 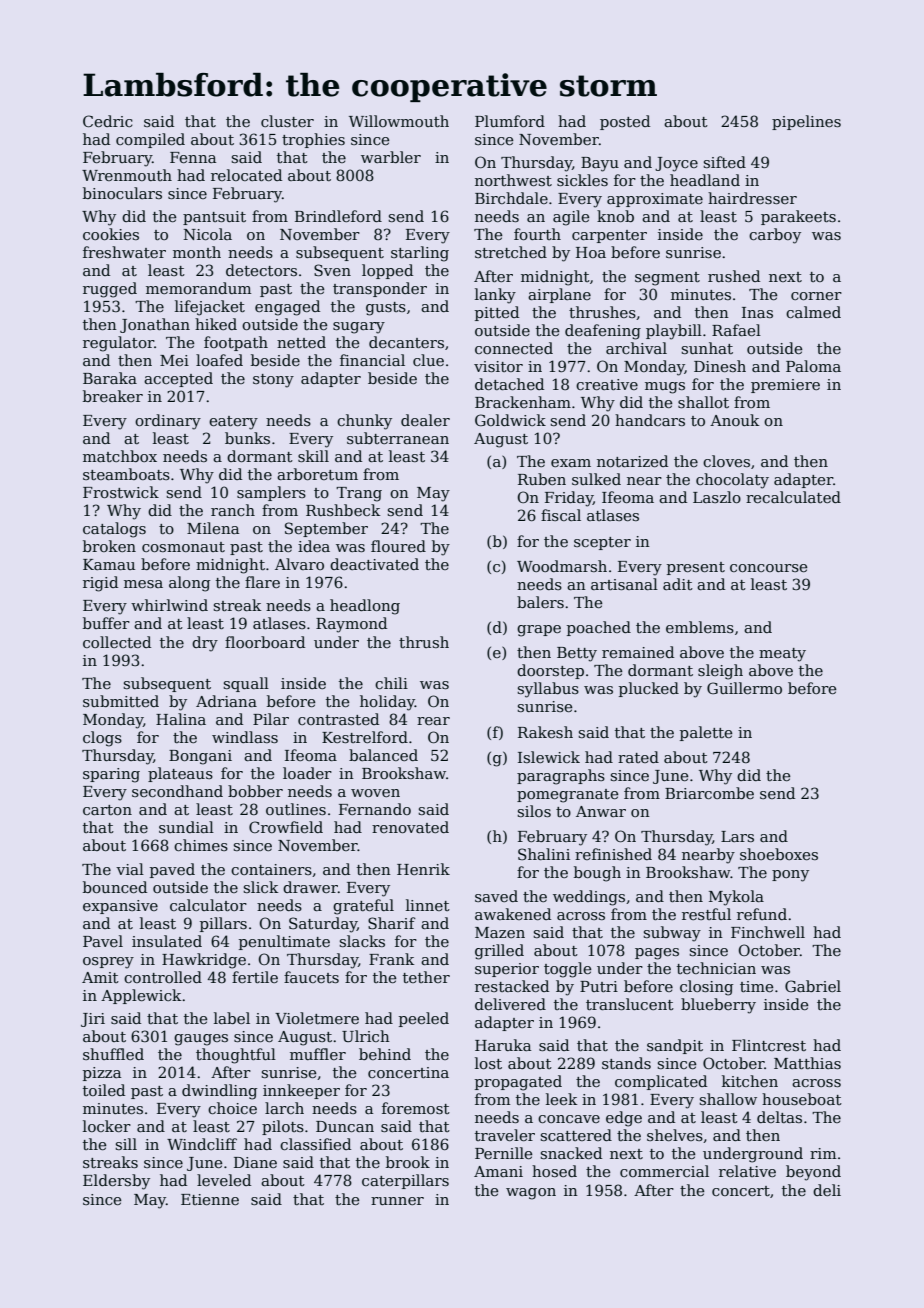 I want to click on relocated, so click(x=246, y=175).
